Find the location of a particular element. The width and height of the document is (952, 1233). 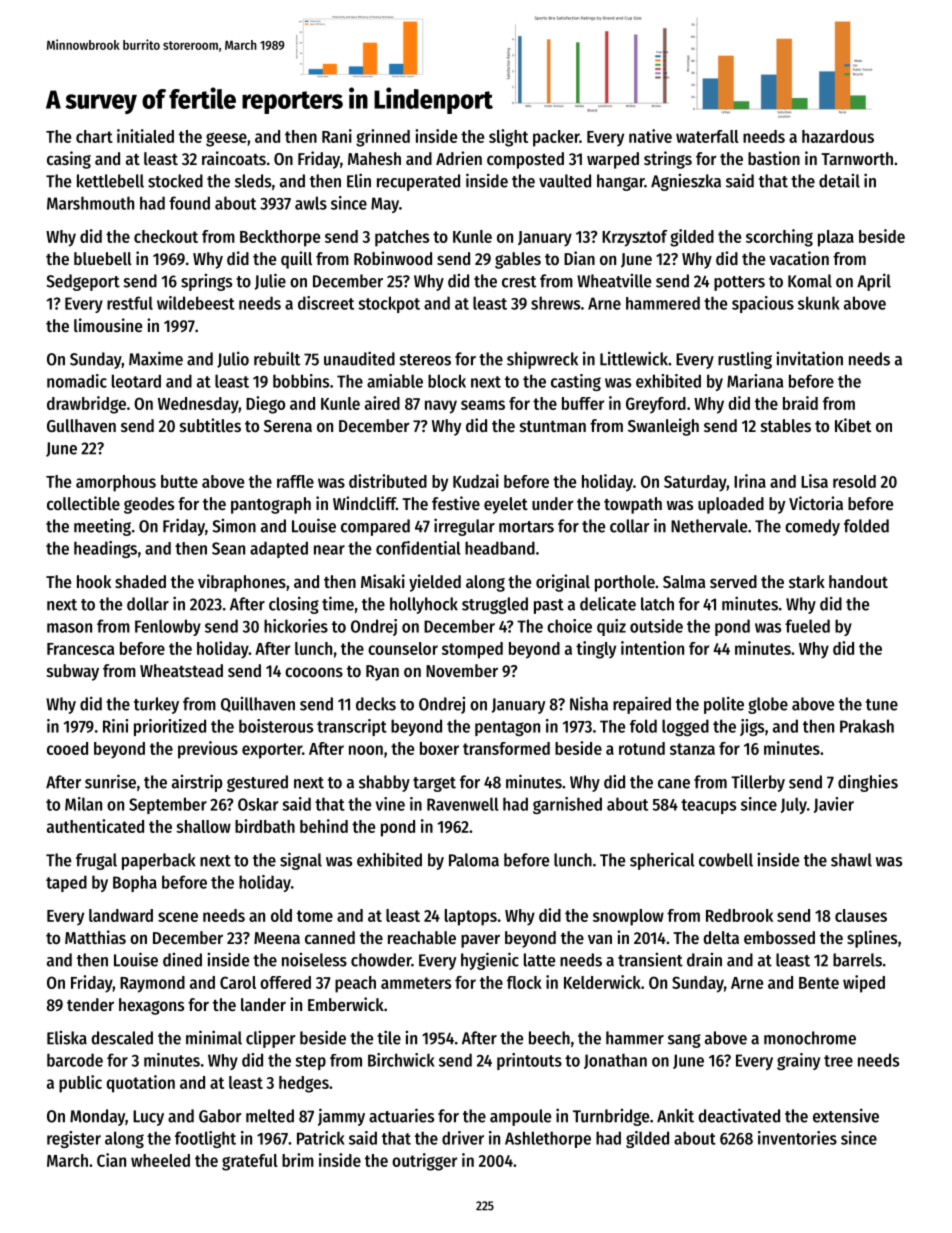

target is located at coordinates (434, 784).
